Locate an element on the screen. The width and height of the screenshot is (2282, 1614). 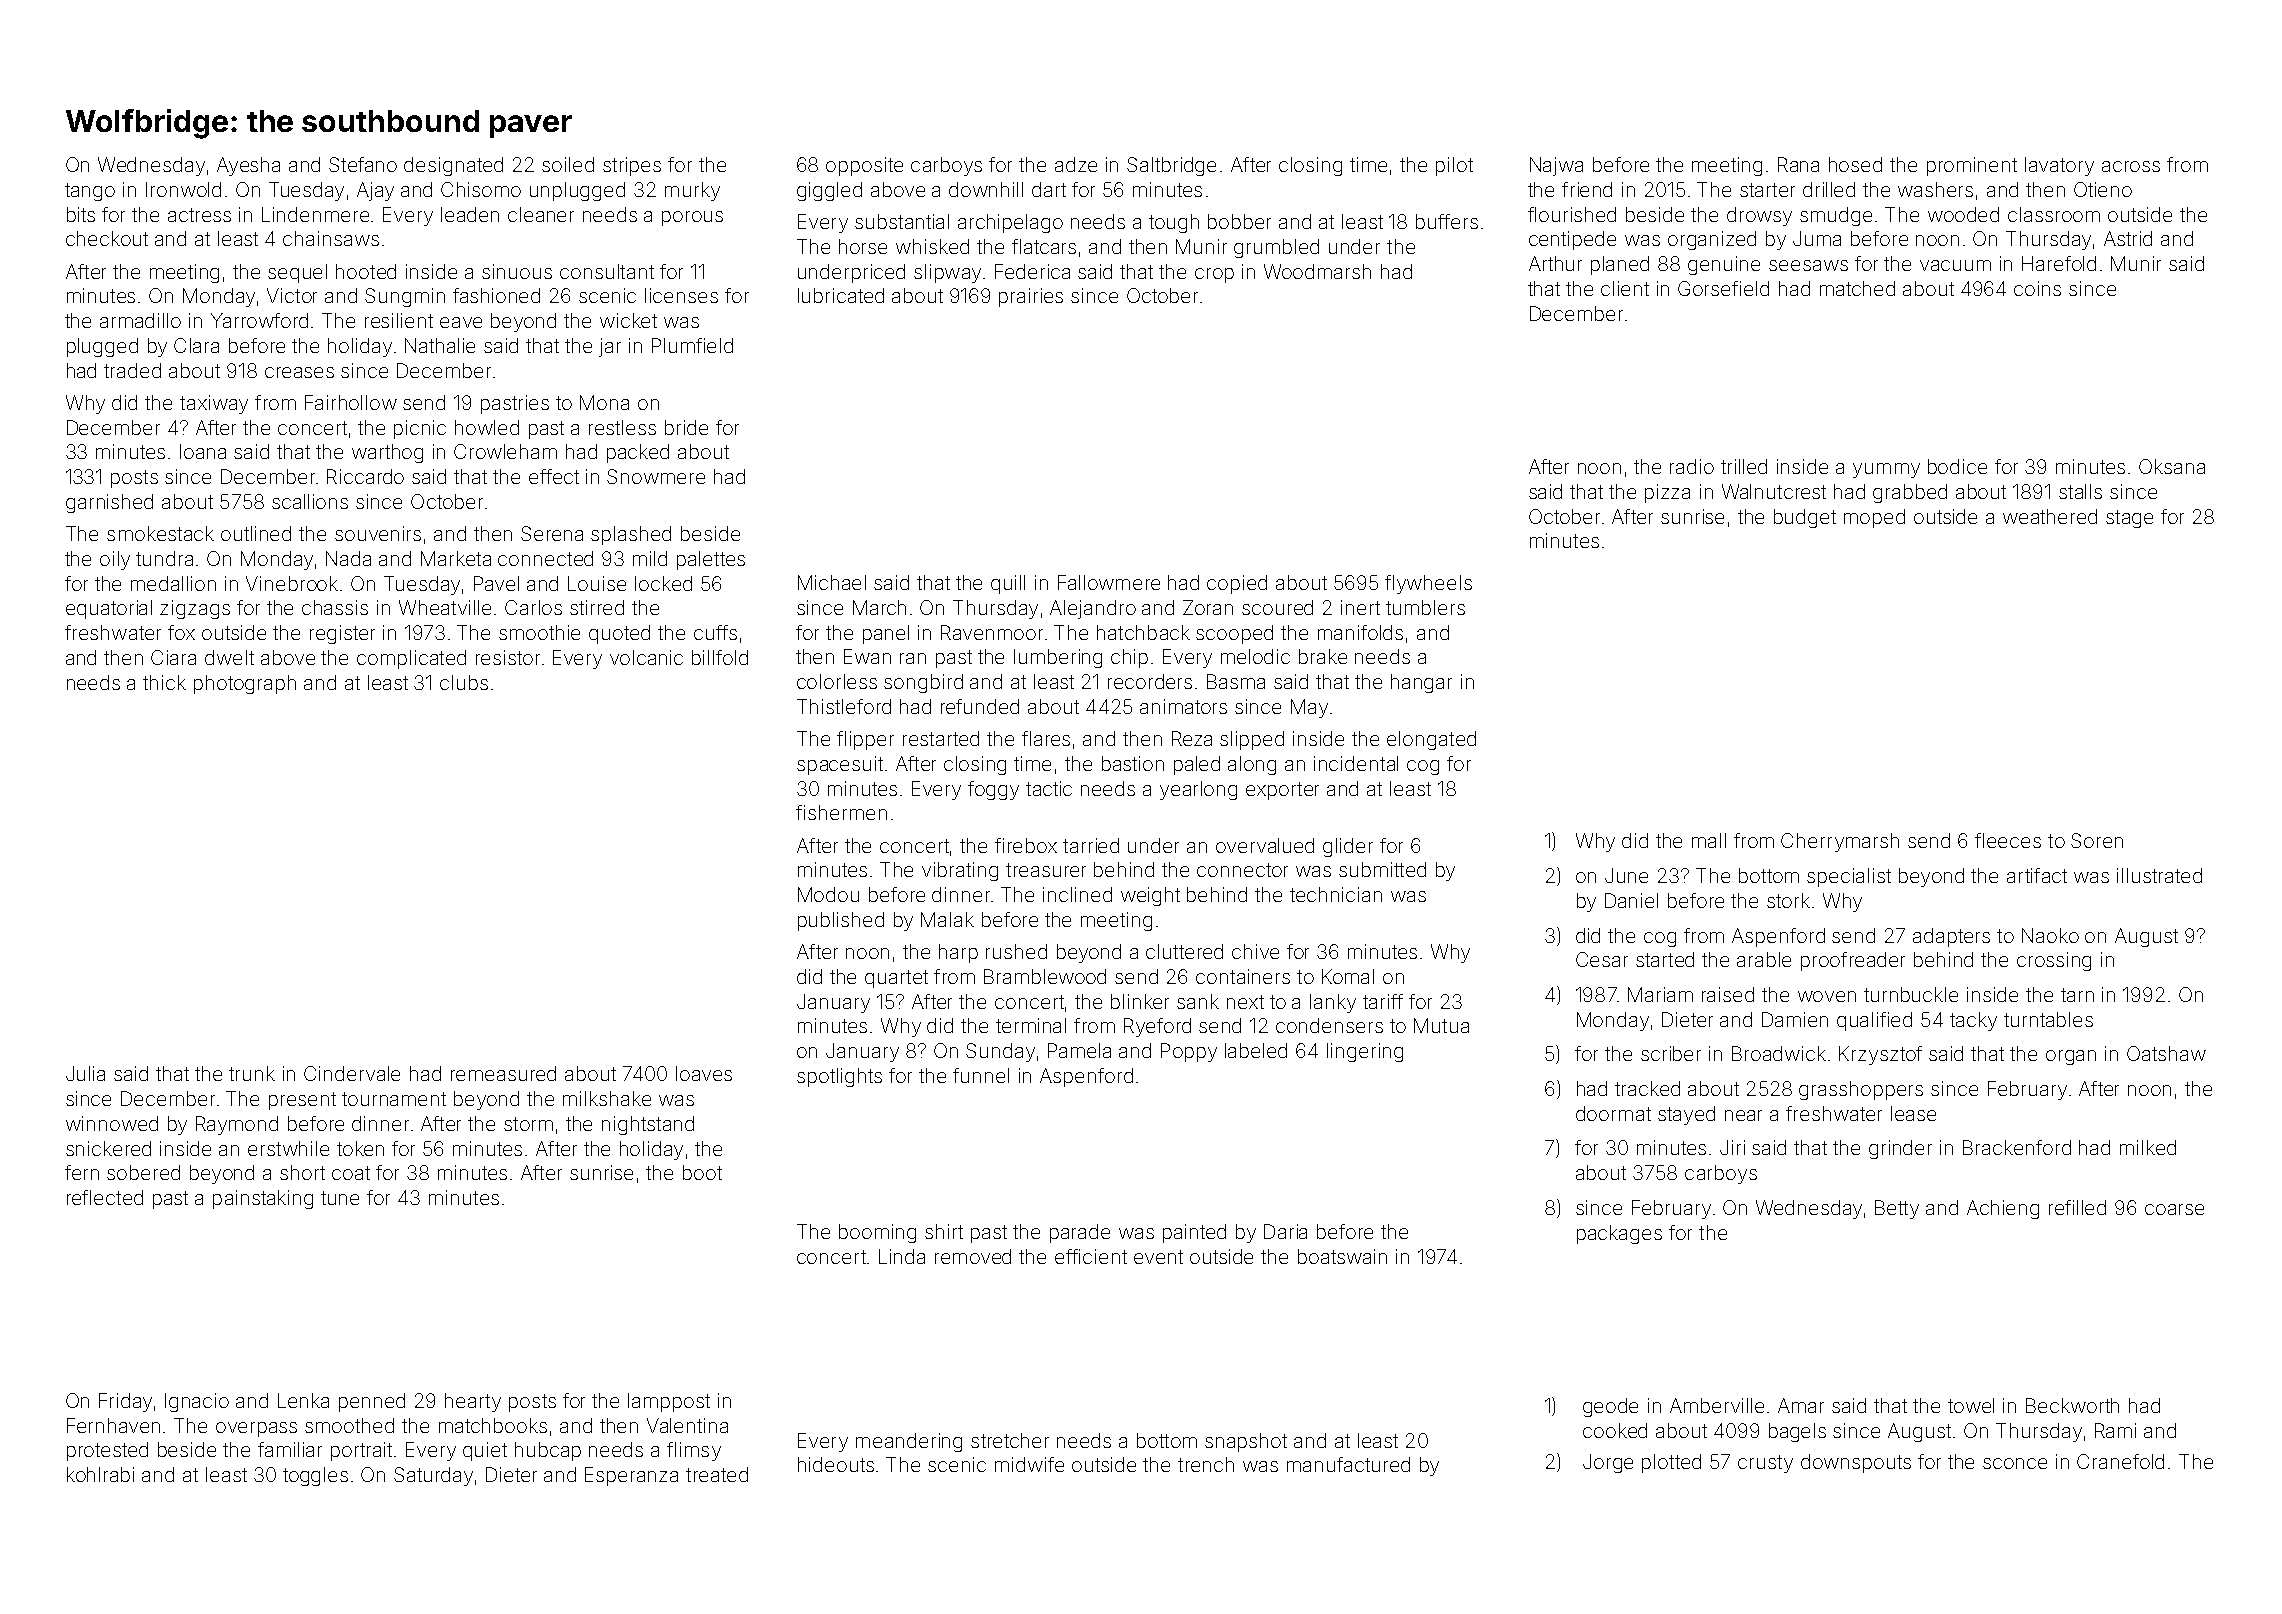
traded is located at coordinates (132, 370).
